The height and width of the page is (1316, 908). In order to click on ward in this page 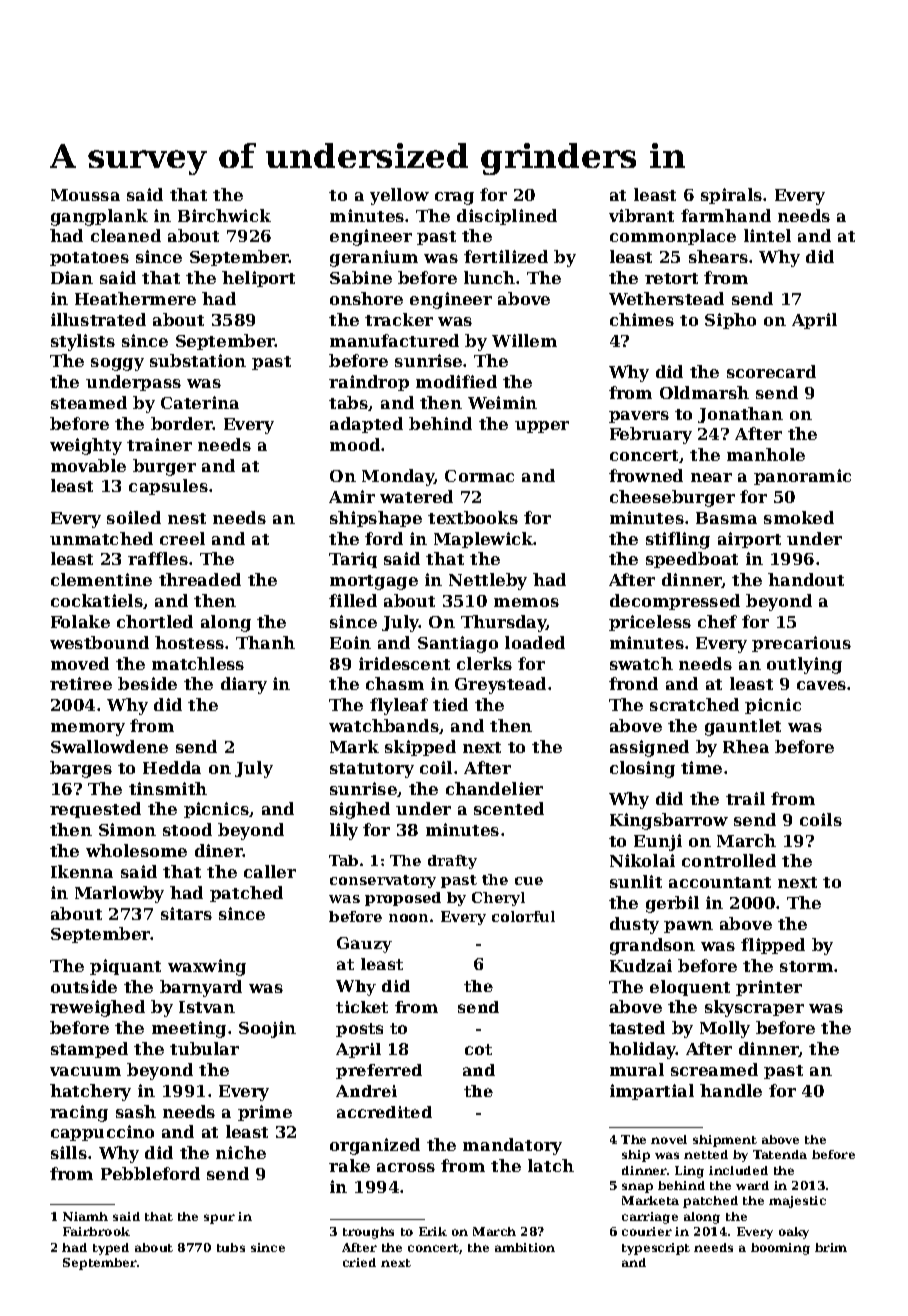, I will do `click(752, 1185)`.
